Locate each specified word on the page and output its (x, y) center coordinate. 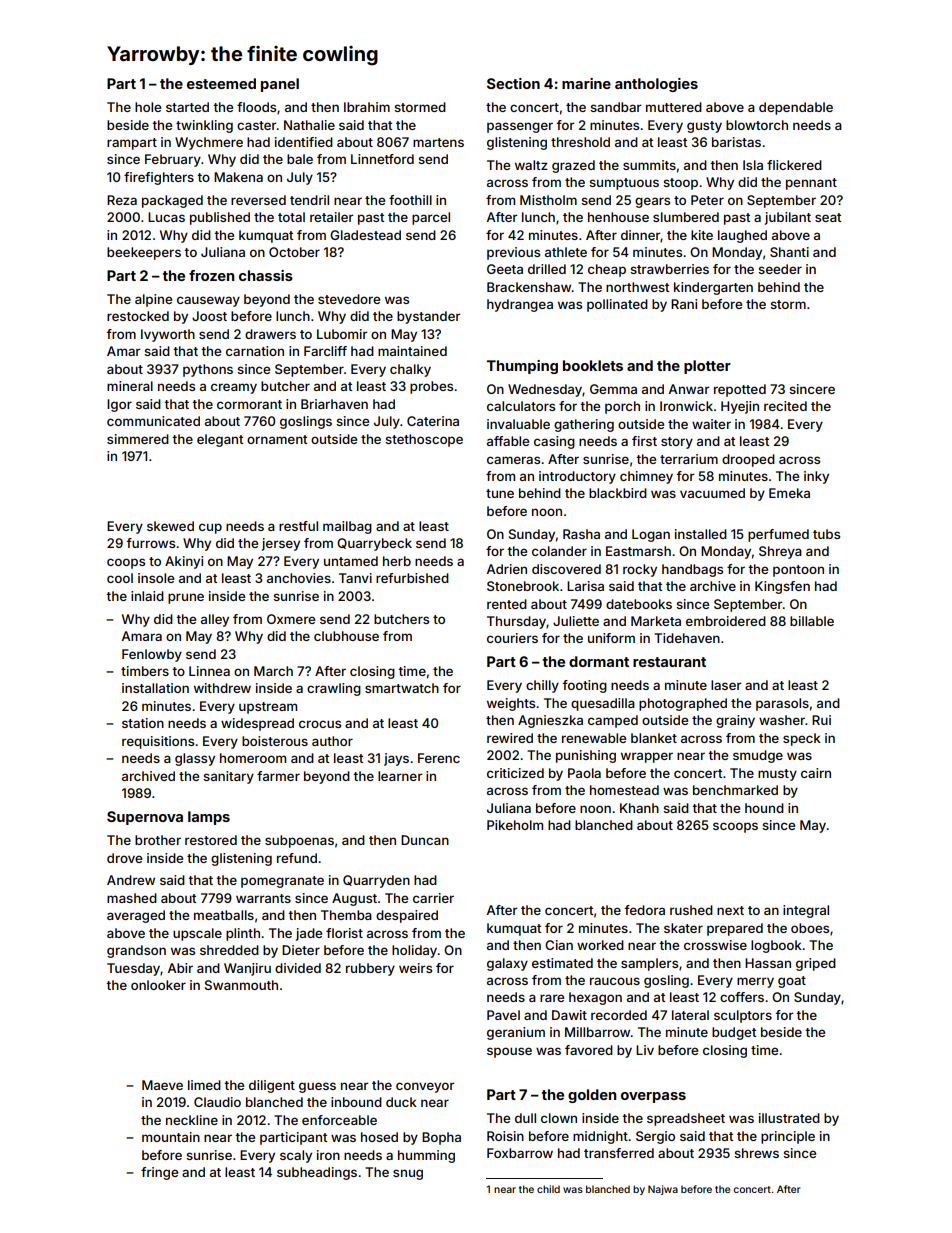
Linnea (209, 671)
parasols (782, 704)
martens (438, 142)
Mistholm (548, 200)
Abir (180, 968)
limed (204, 1085)
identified (304, 142)
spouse (509, 1052)
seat (828, 217)
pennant (811, 184)
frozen (211, 275)
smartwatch (402, 688)
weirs (415, 968)
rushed (691, 910)
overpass (653, 1097)
